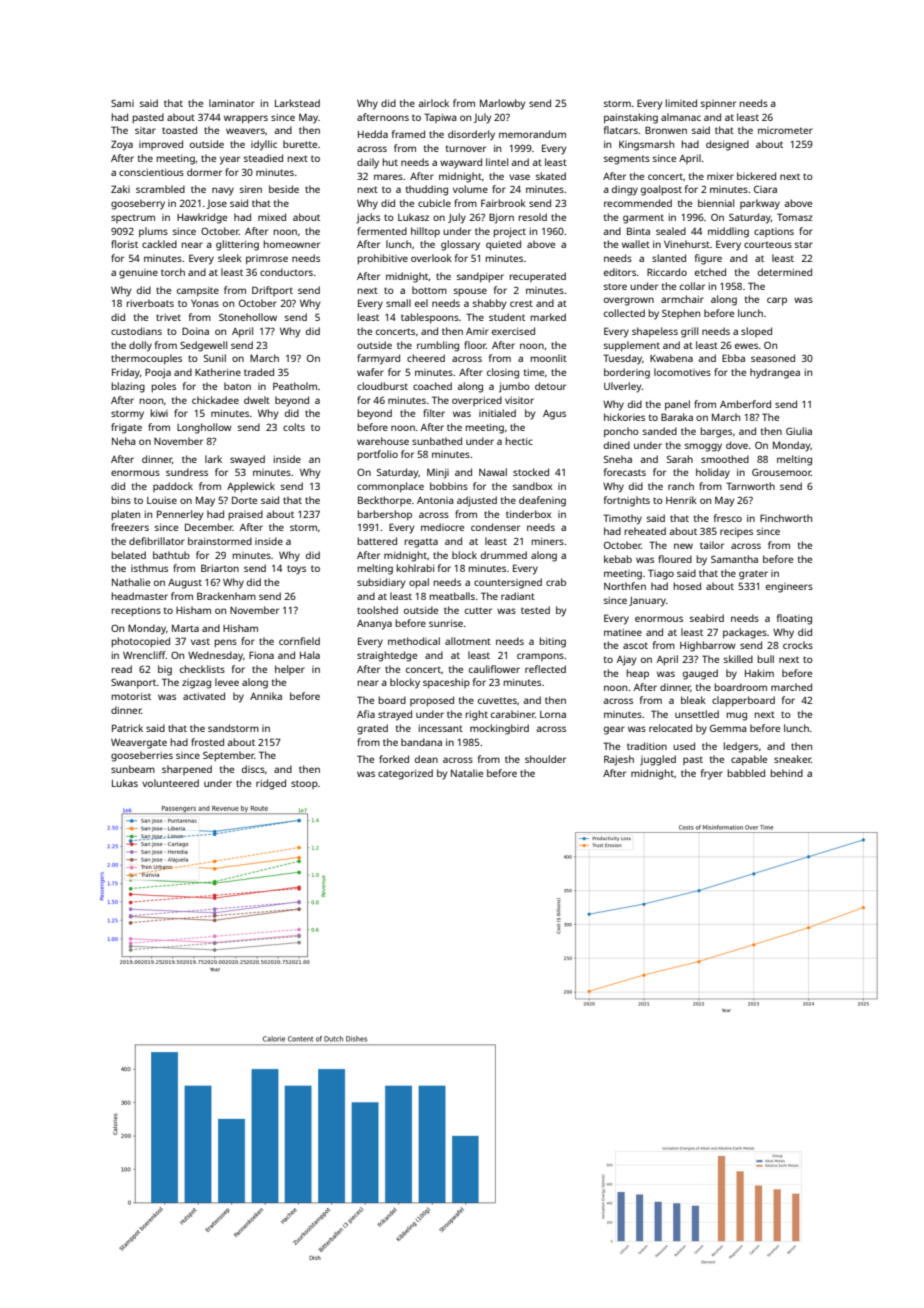  I want to click on tailor, so click(712, 545).
